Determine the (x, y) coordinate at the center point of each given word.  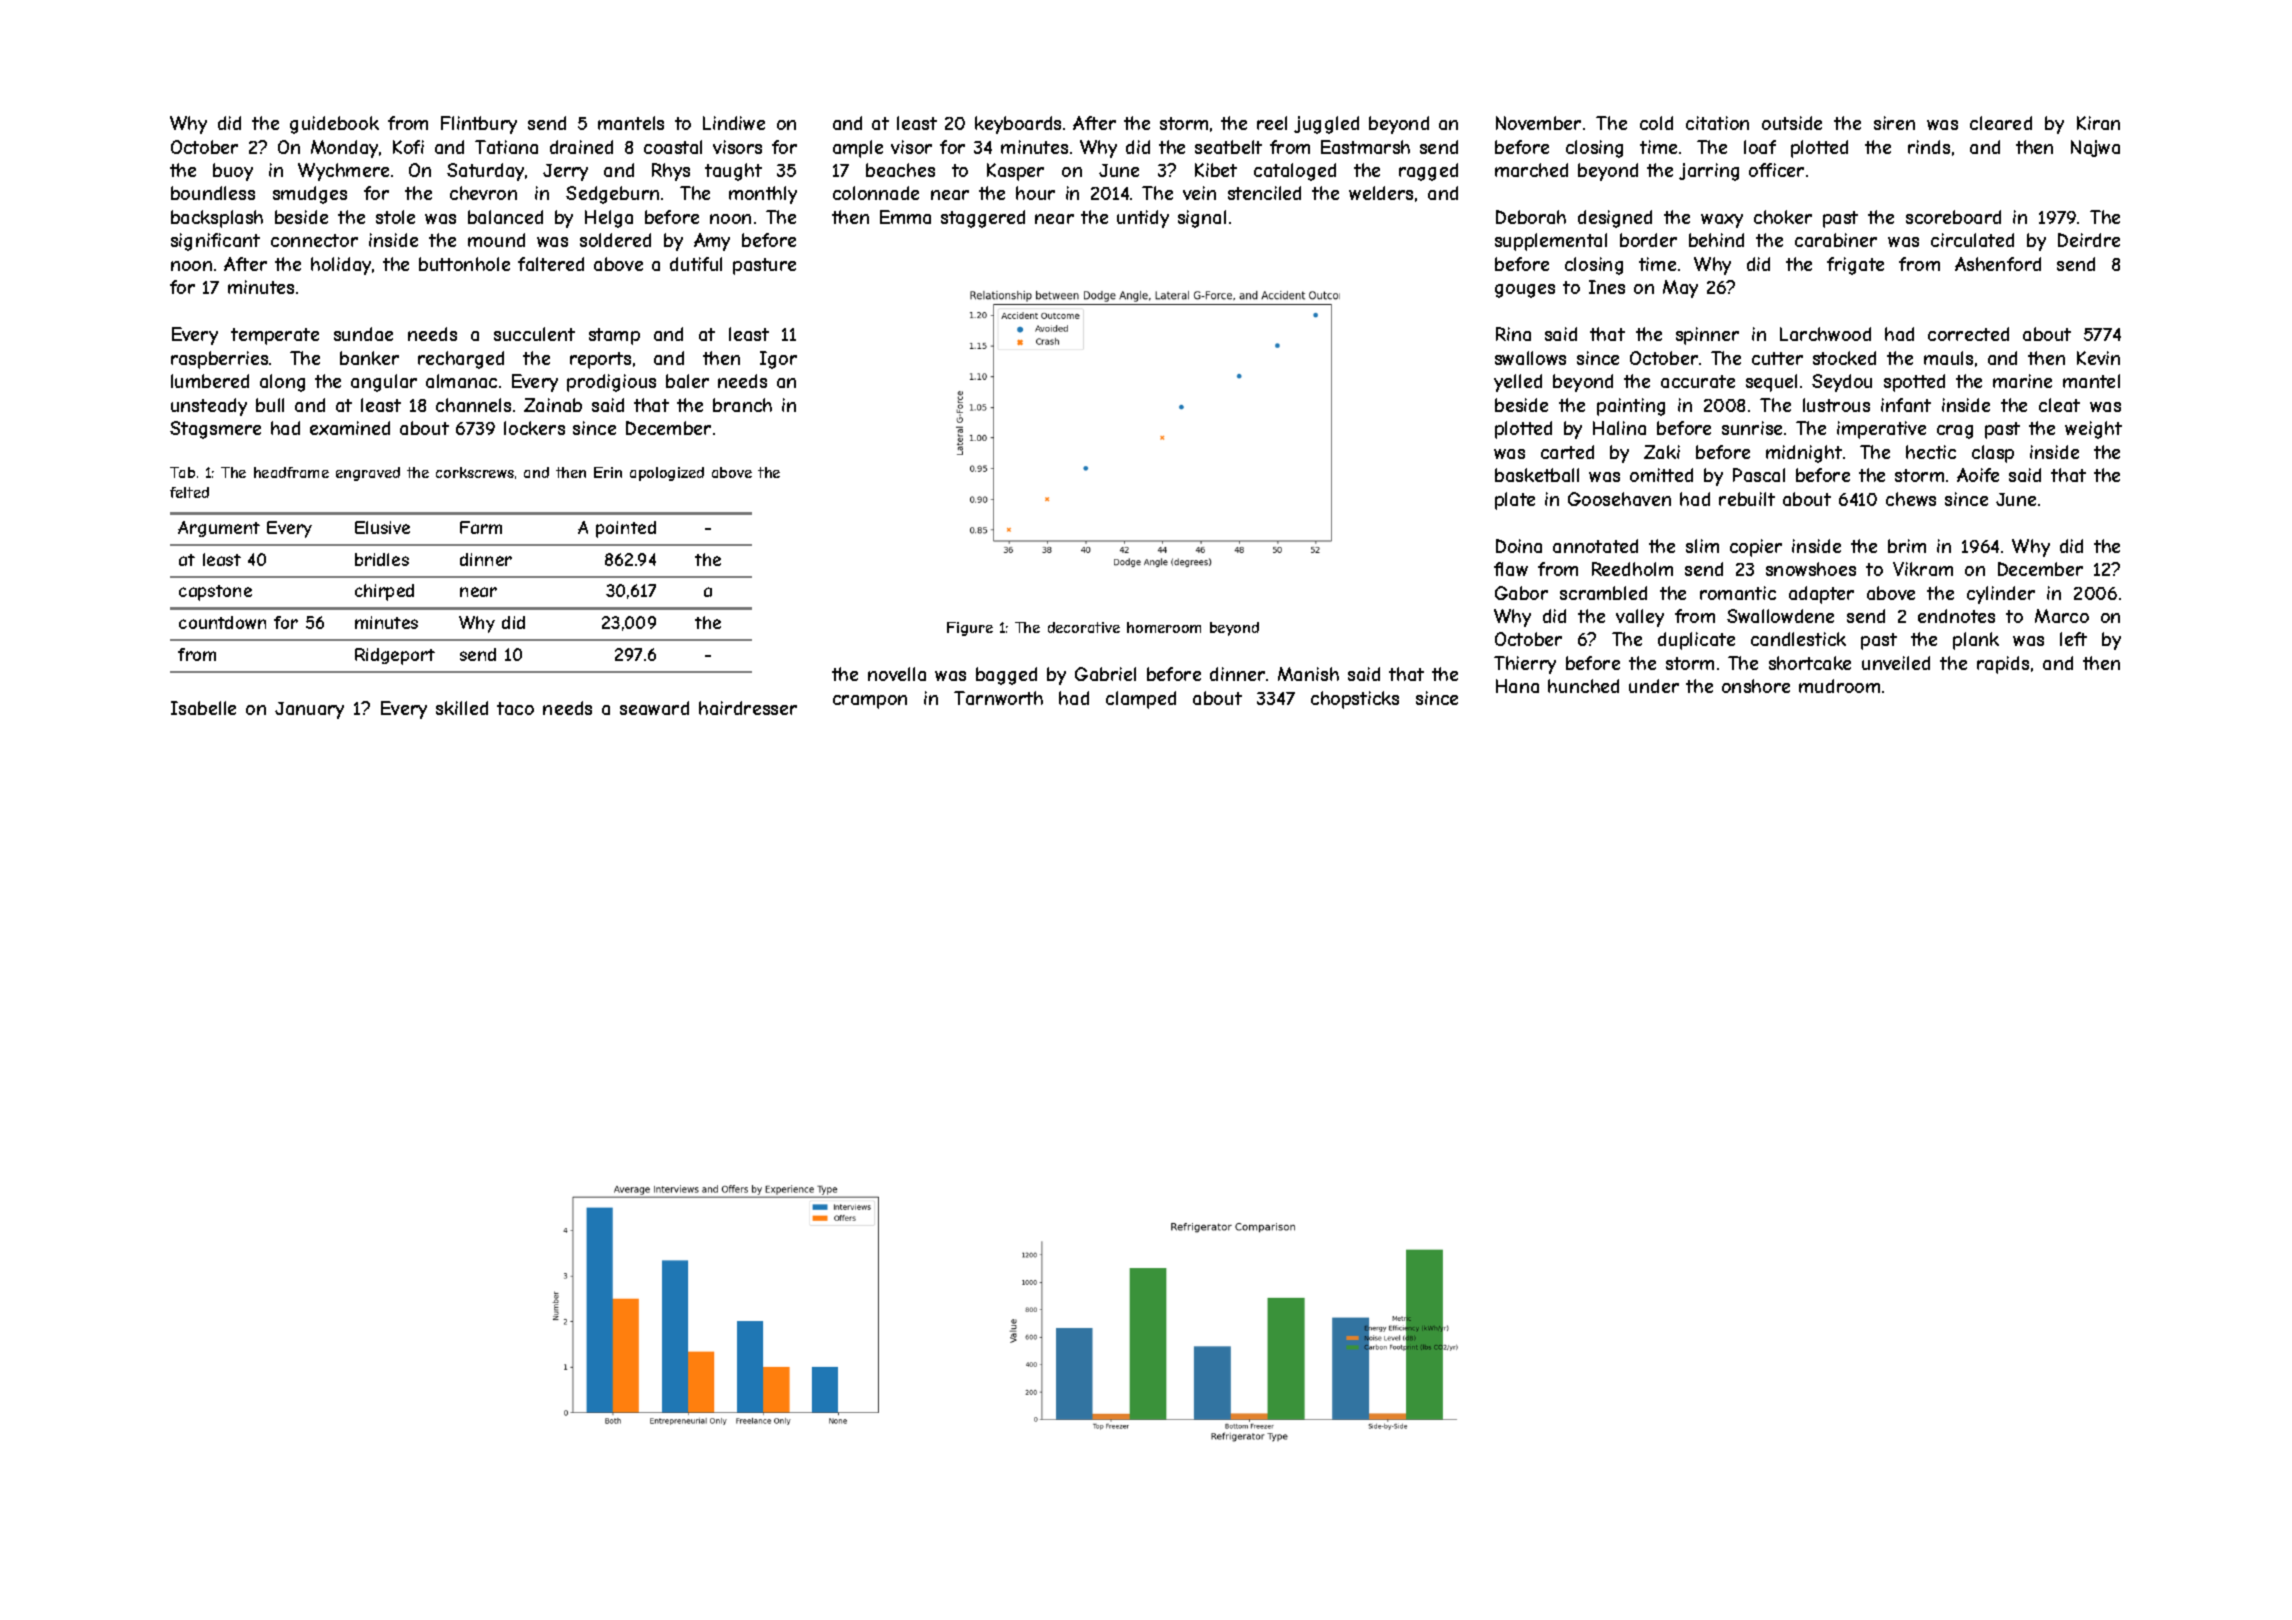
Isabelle (203, 708)
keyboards (1018, 125)
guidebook (334, 125)
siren (1894, 123)
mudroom (1839, 686)
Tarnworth (998, 698)
